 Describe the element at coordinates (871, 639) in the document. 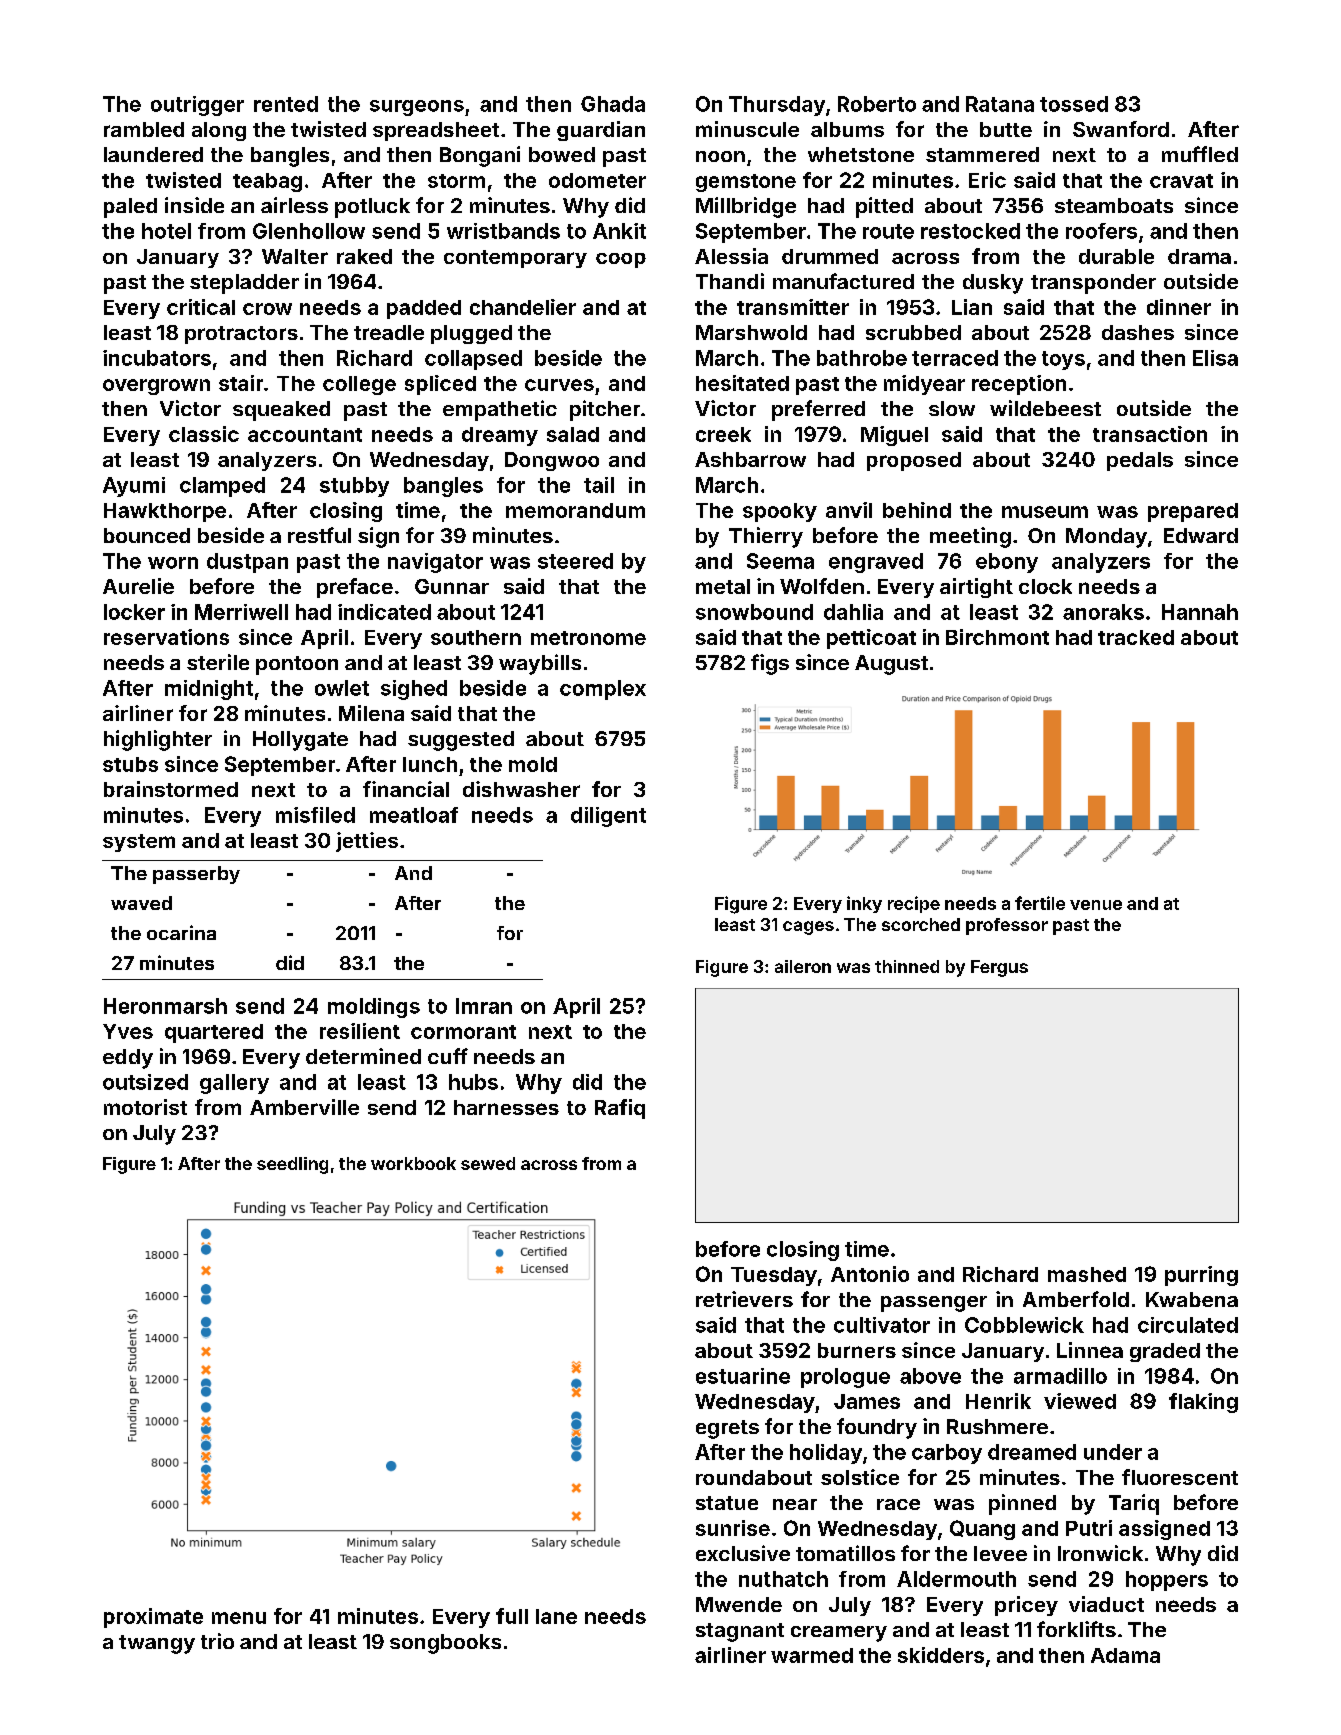

I see `petticoat` at that location.
